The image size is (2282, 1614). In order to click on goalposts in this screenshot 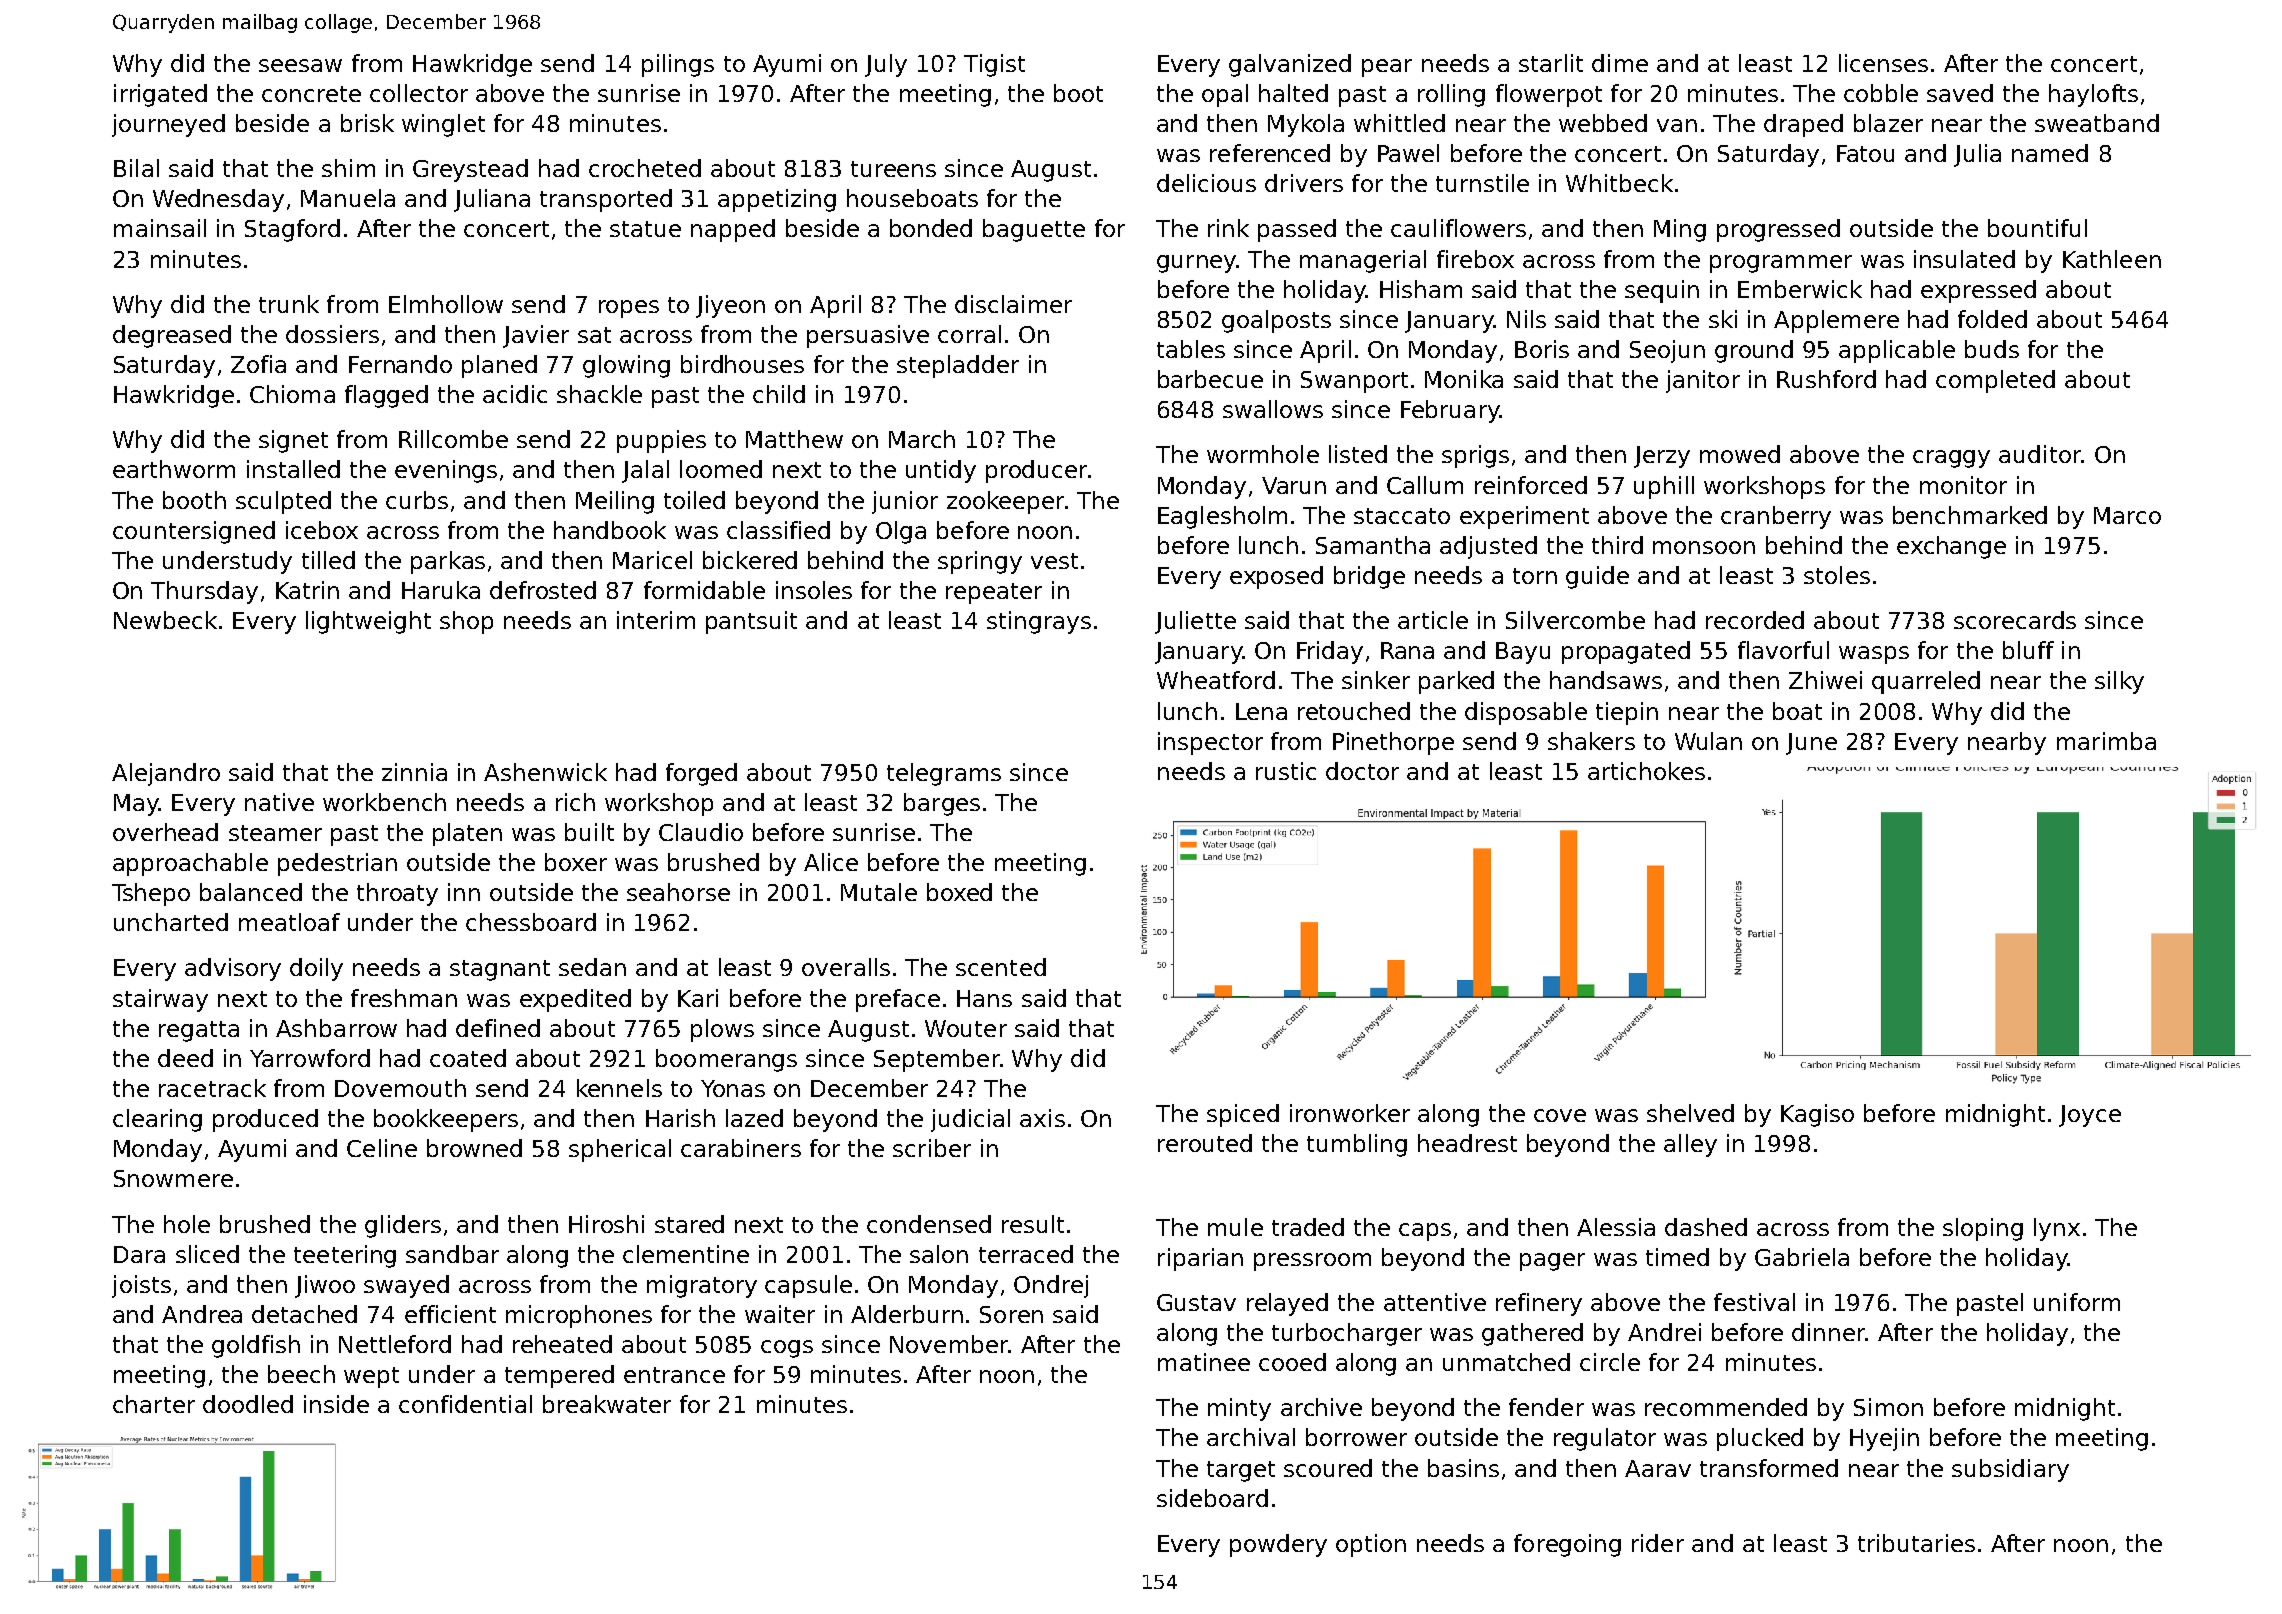, I will do `click(1276, 321)`.
